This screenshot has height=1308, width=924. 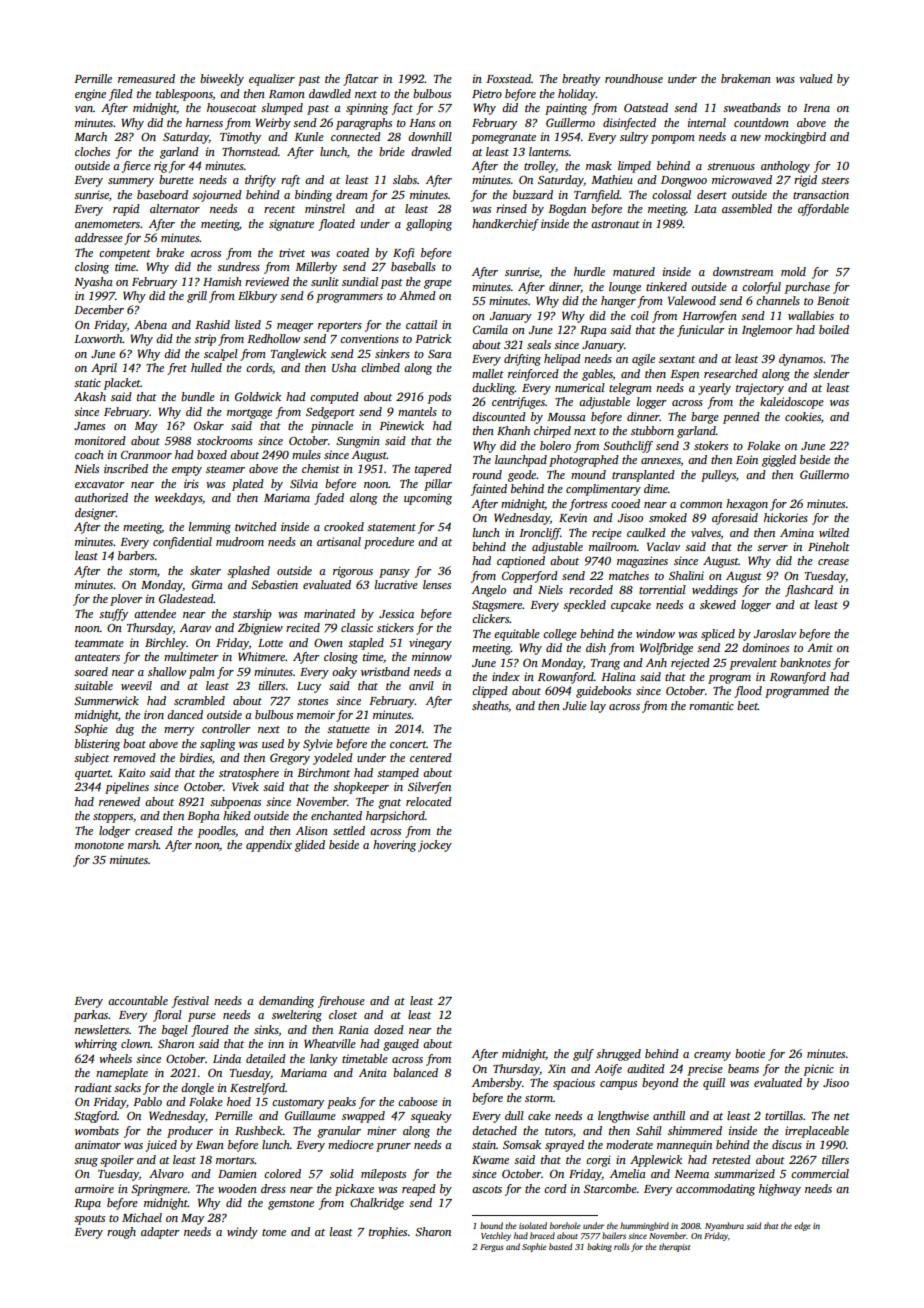 What do you see at coordinates (829, 546) in the screenshot?
I see `Pineholt` at bounding box center [829, 546].
